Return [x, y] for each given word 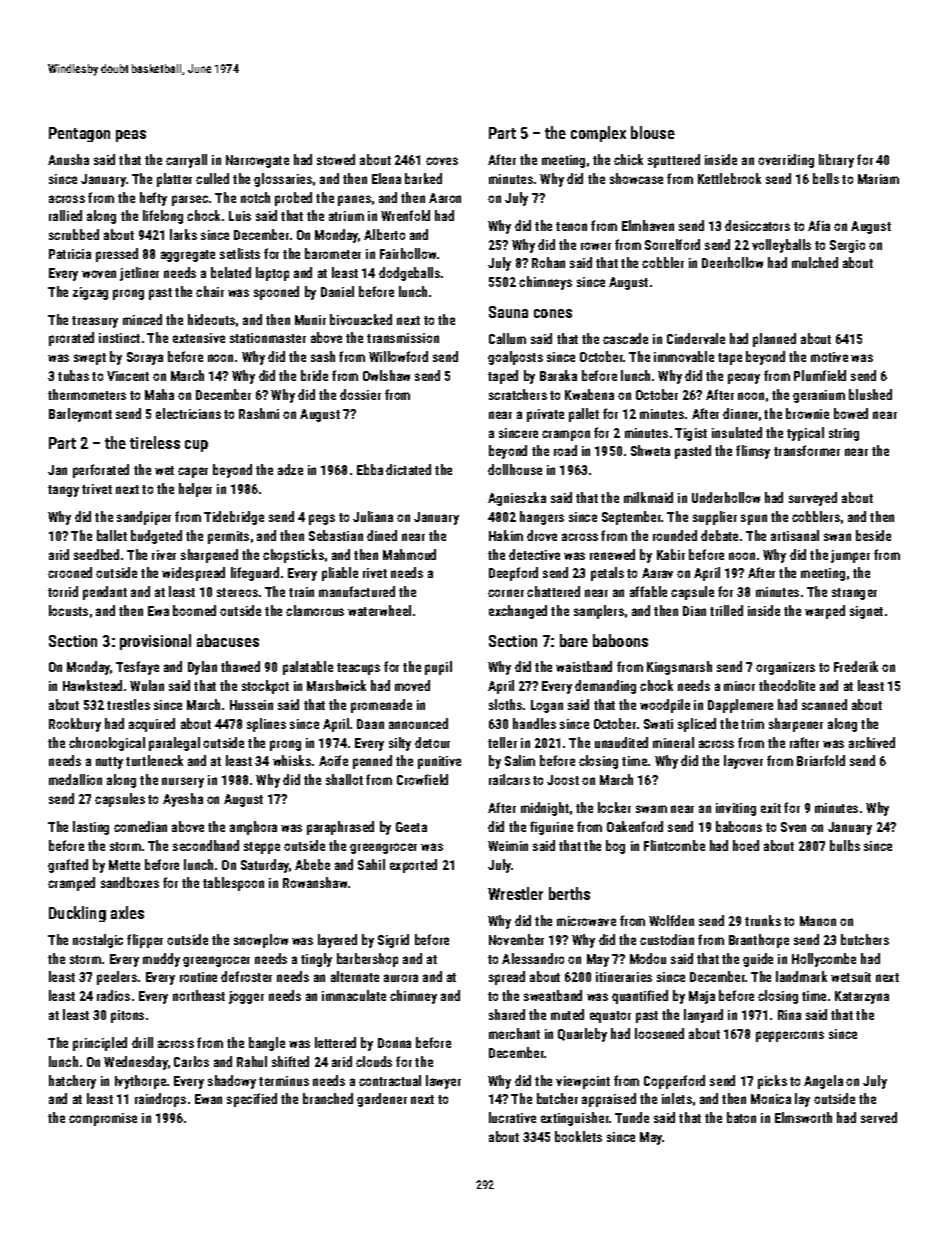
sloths [505, 704]
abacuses [228, 640]
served [879, 1117]
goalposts [515, 358]
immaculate [354, 995]
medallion [75, 779]
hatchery [72, 1082]
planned [774, 340]
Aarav [657, 573]
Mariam [878, 179]
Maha [159, 394]
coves [442, 161]
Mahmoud [409, 554]
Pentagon [79, 134]
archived [872, 742]
